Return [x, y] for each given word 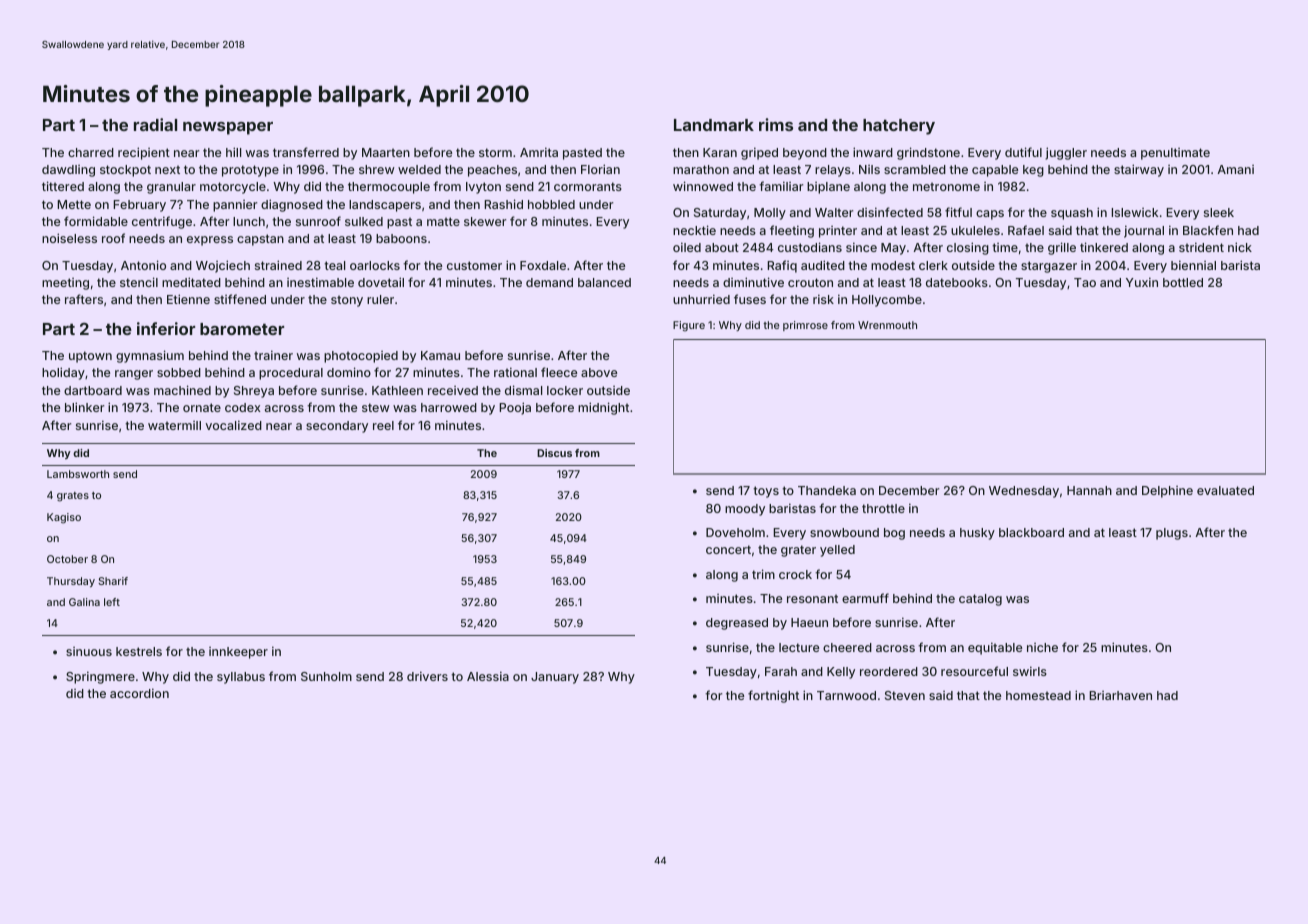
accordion [139, 693]
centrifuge [162, 222]
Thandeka [827, 490]
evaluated [1225, 490]
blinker [85, 407]
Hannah [1089, 490]
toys [766, 492]
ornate [202, 407]
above [599, 372]
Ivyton [483, 188]
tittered [63, 186]
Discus [554, 453]
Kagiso [64, 518]
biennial [1193, 265]
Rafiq [782, 266]
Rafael [1026, 230]
